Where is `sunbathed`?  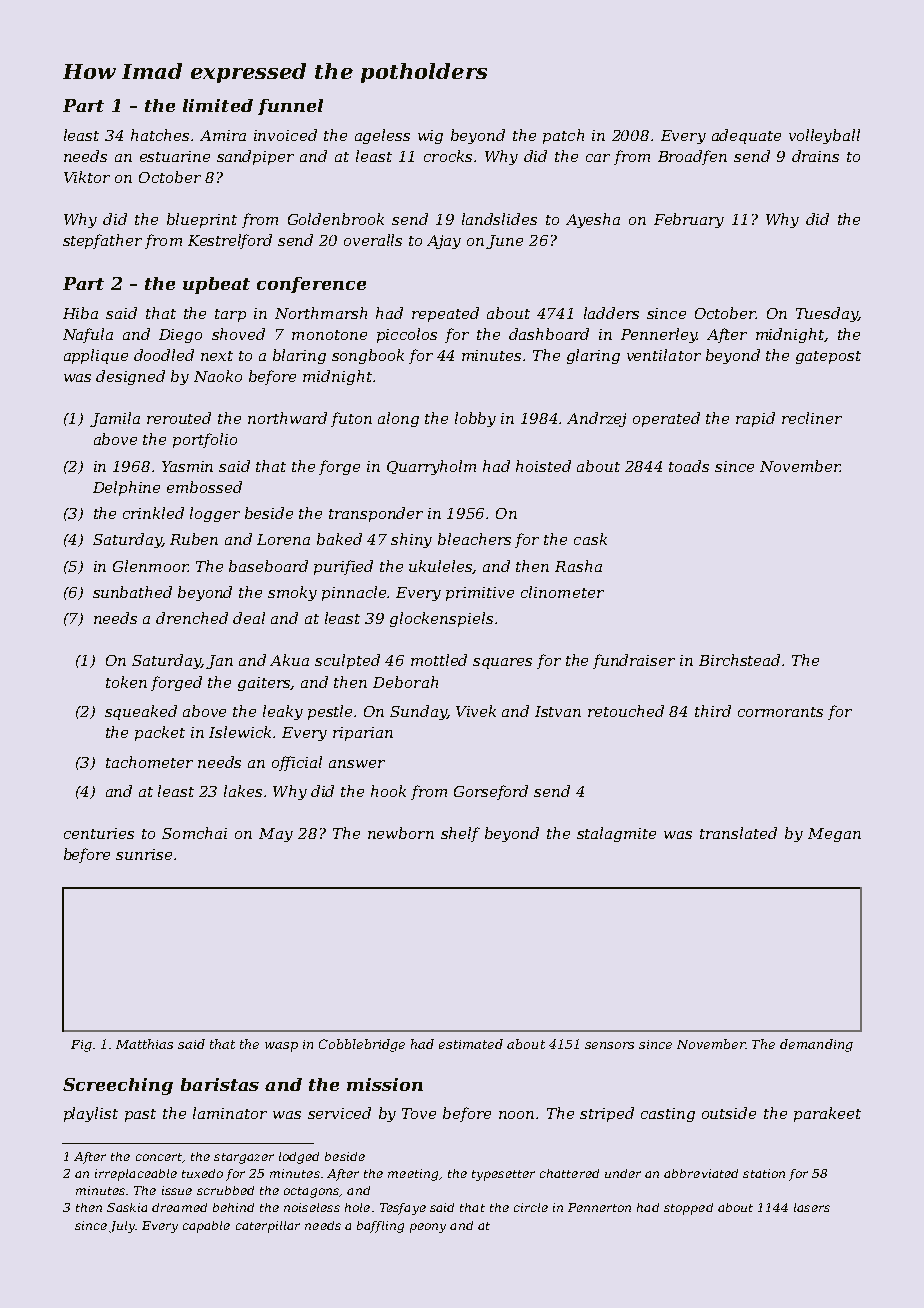
sunbathed is located at coordinates (132, 592).
